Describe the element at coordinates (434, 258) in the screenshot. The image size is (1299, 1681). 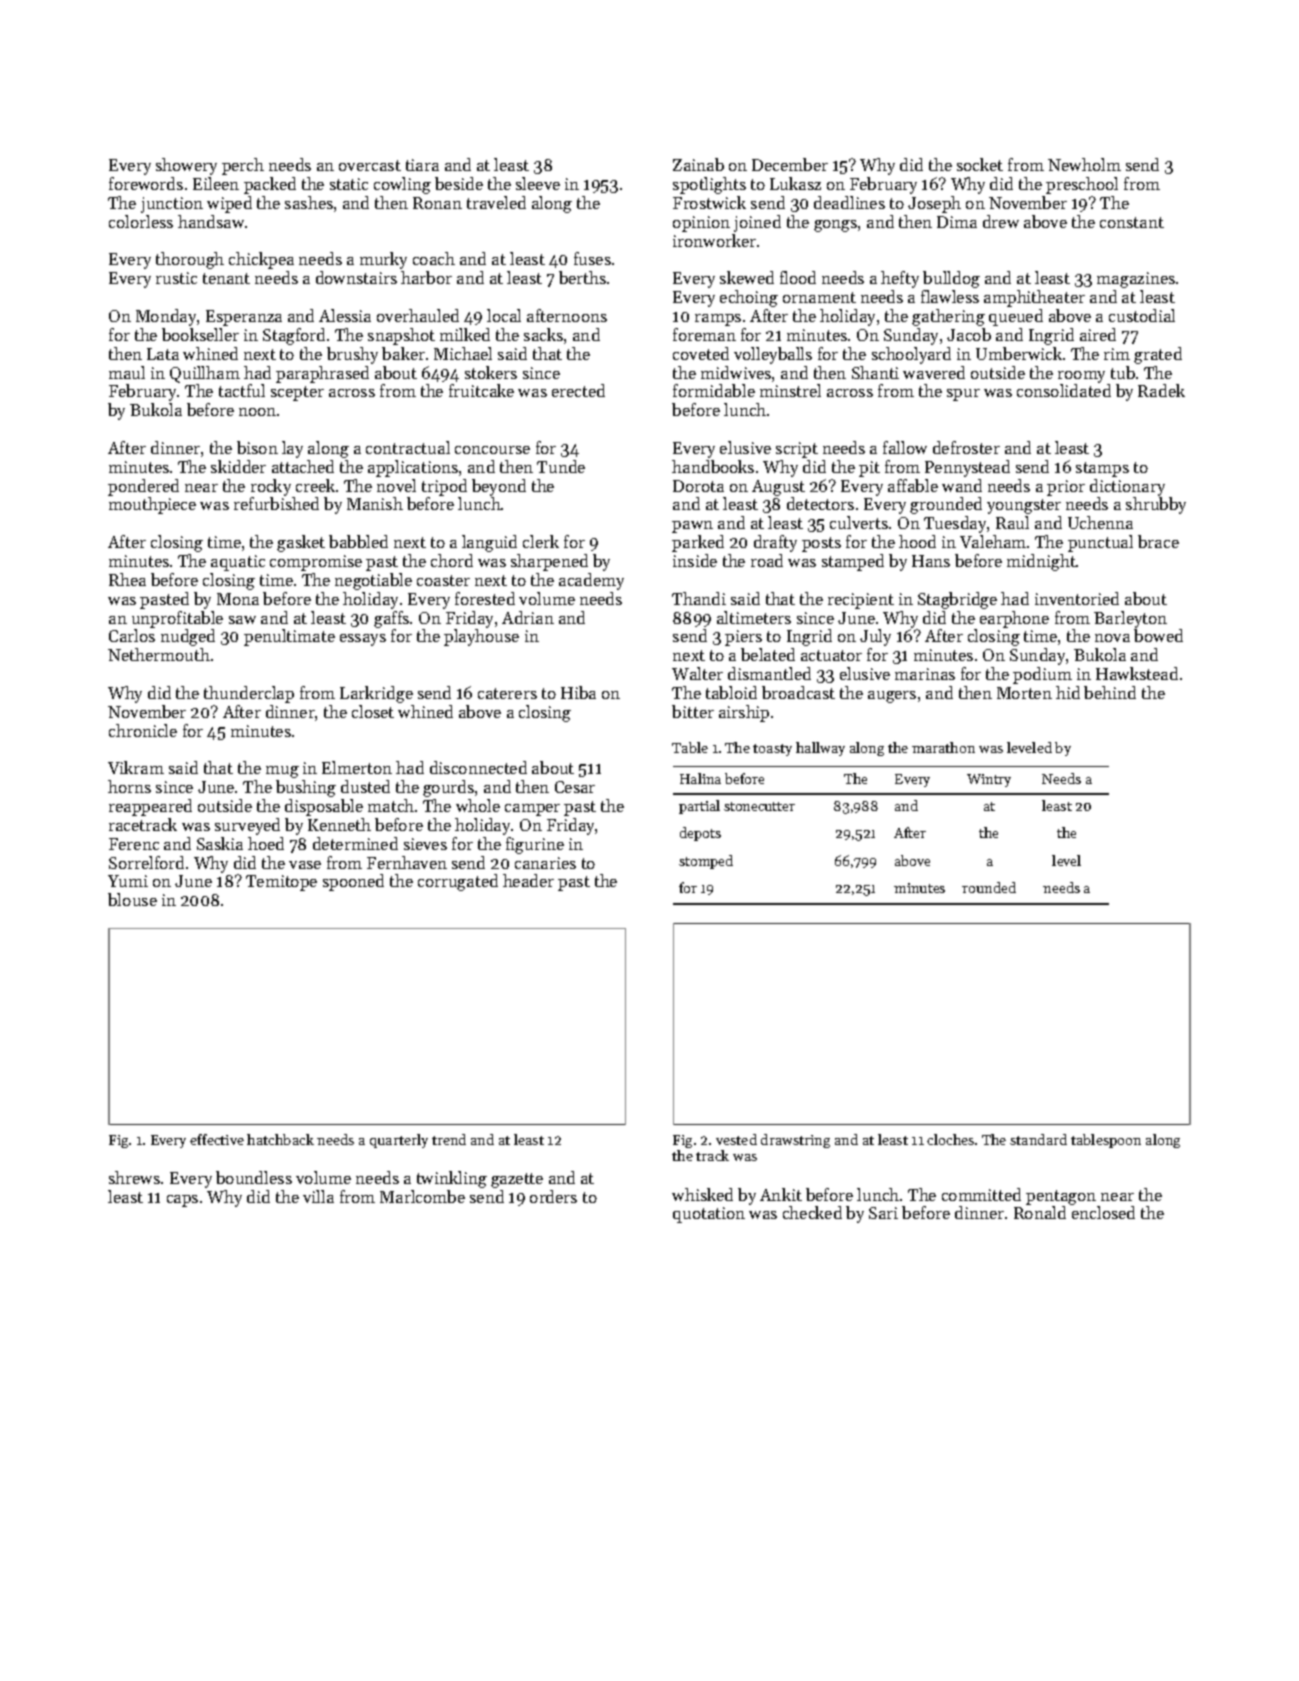
I see `coach` at that location.
